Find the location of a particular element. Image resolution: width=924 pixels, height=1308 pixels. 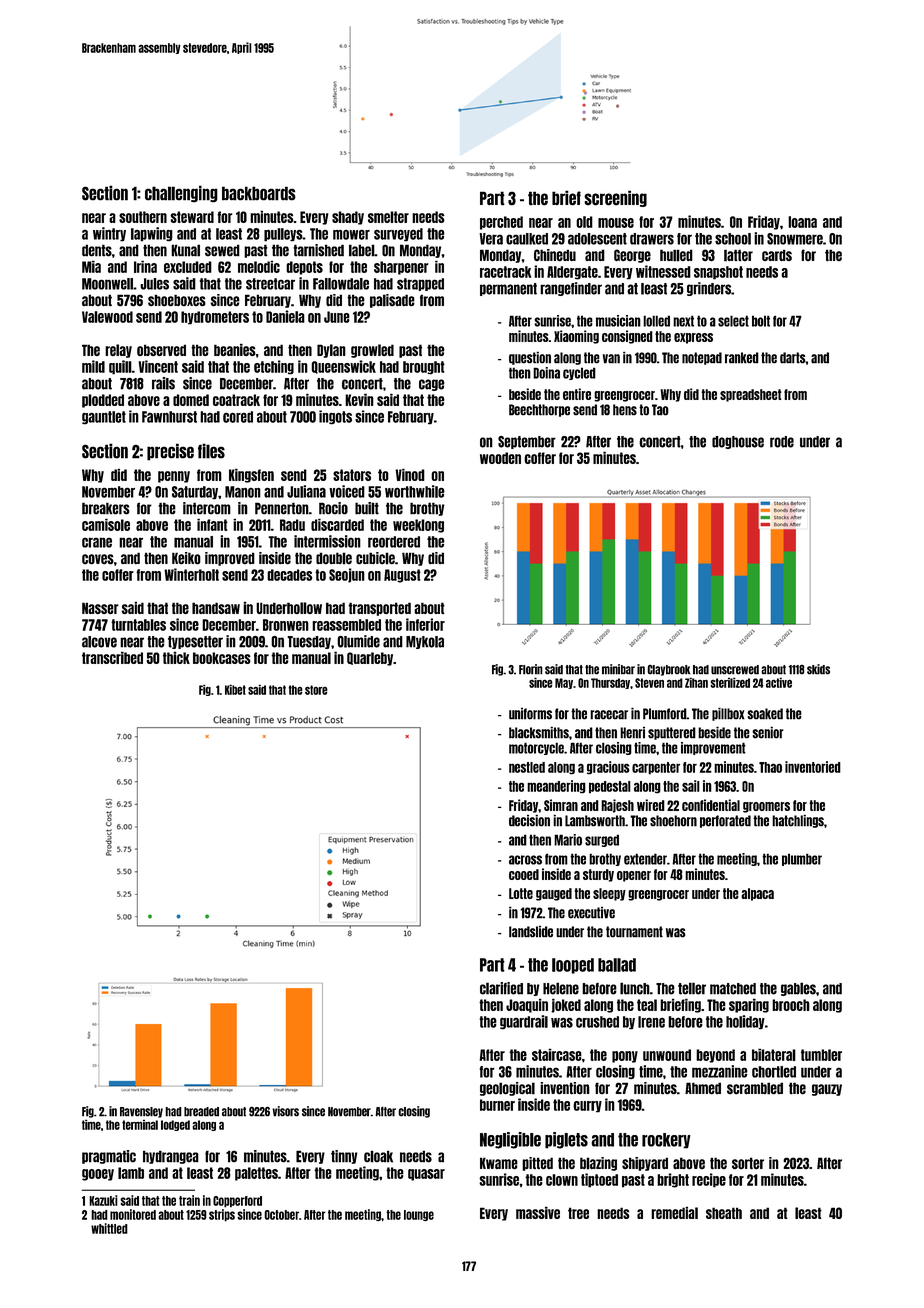

Ravensley is located at coordinates (141, 1112).
